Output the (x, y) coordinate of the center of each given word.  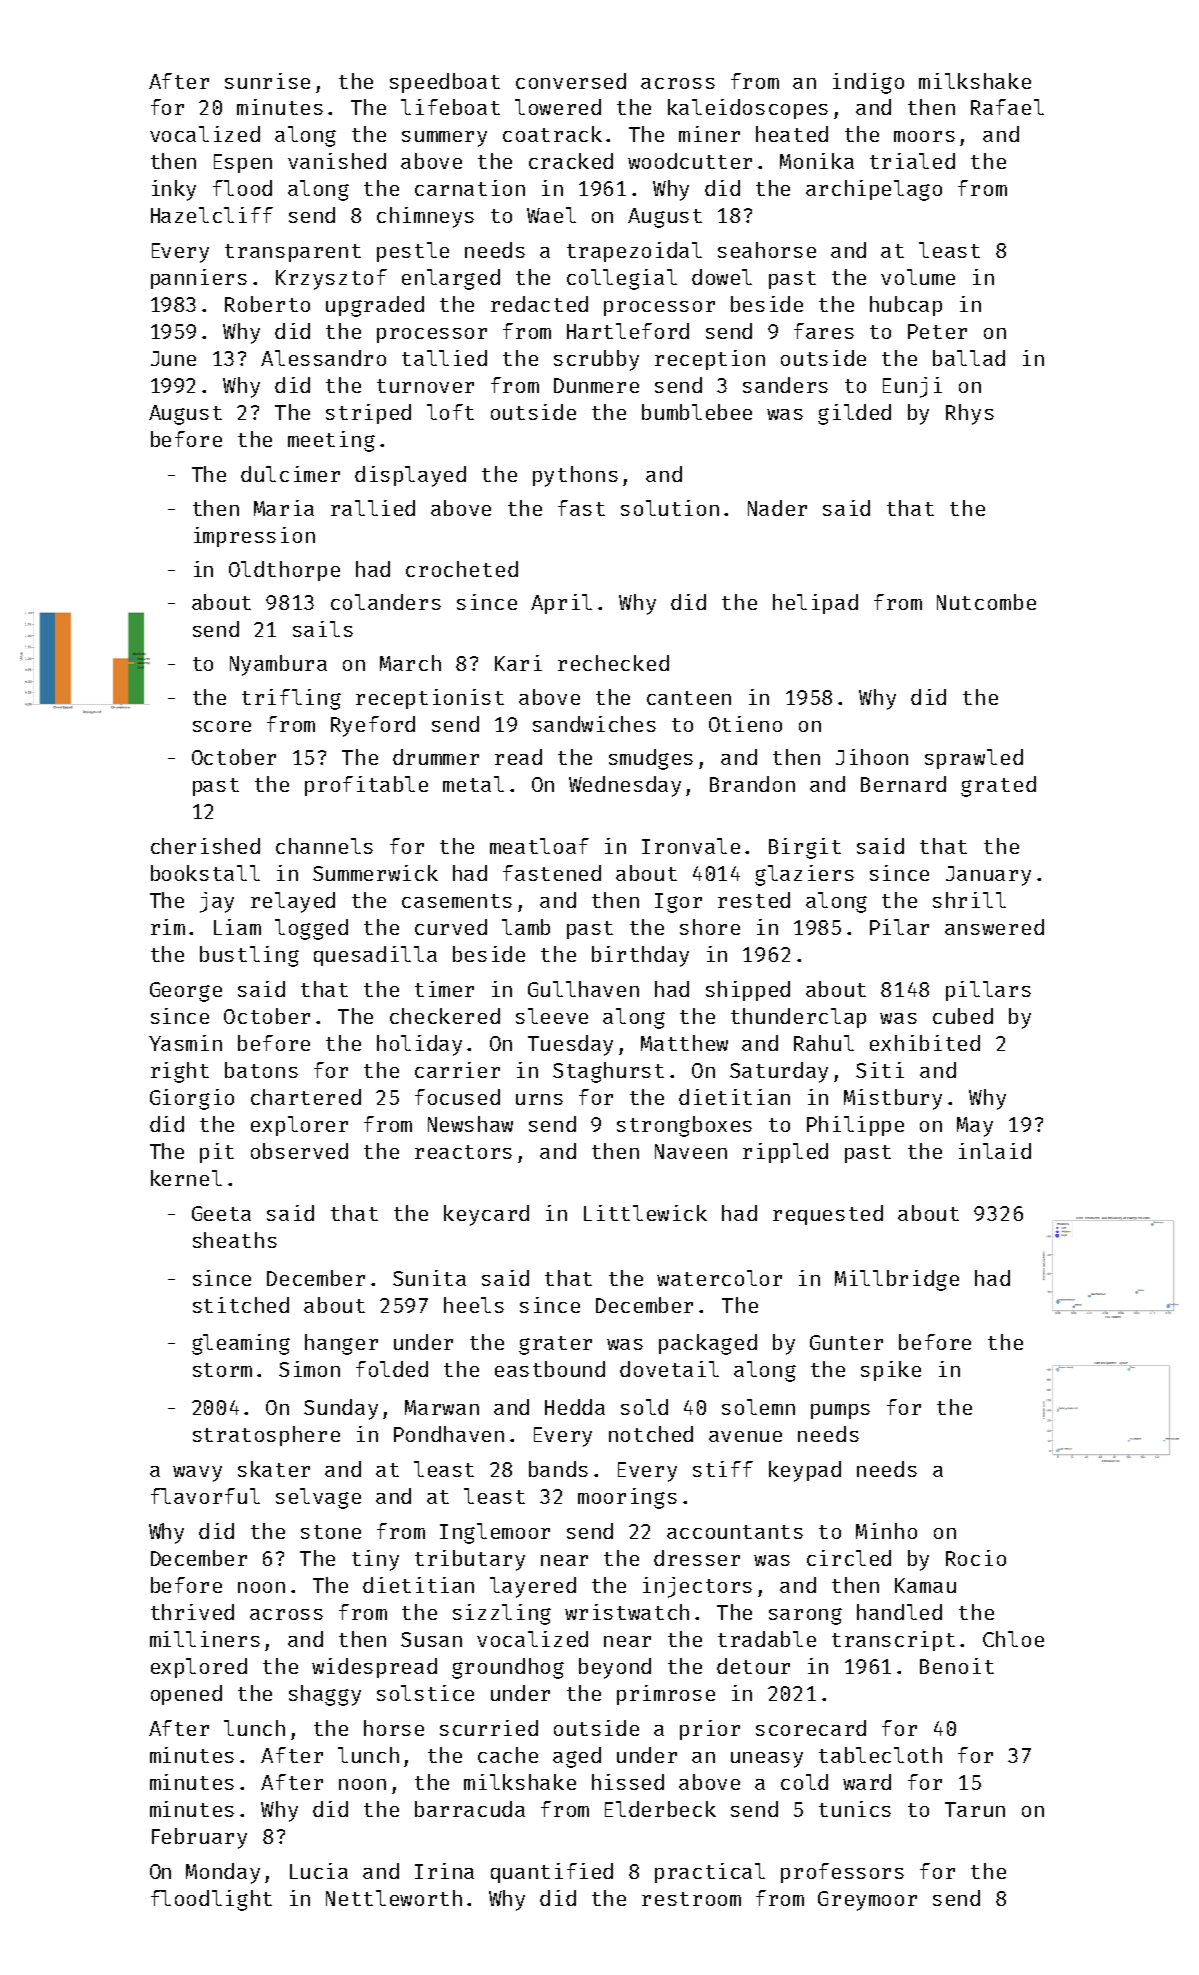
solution (670, 508)
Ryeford (373, 726)
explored (199, 1668)
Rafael (1007, 107)
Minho (886, 1531)
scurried (489, 1728)
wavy (197, 1474)
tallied (444, 358)
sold (644, 1407)
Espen (243, 163)
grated (998, 786)
